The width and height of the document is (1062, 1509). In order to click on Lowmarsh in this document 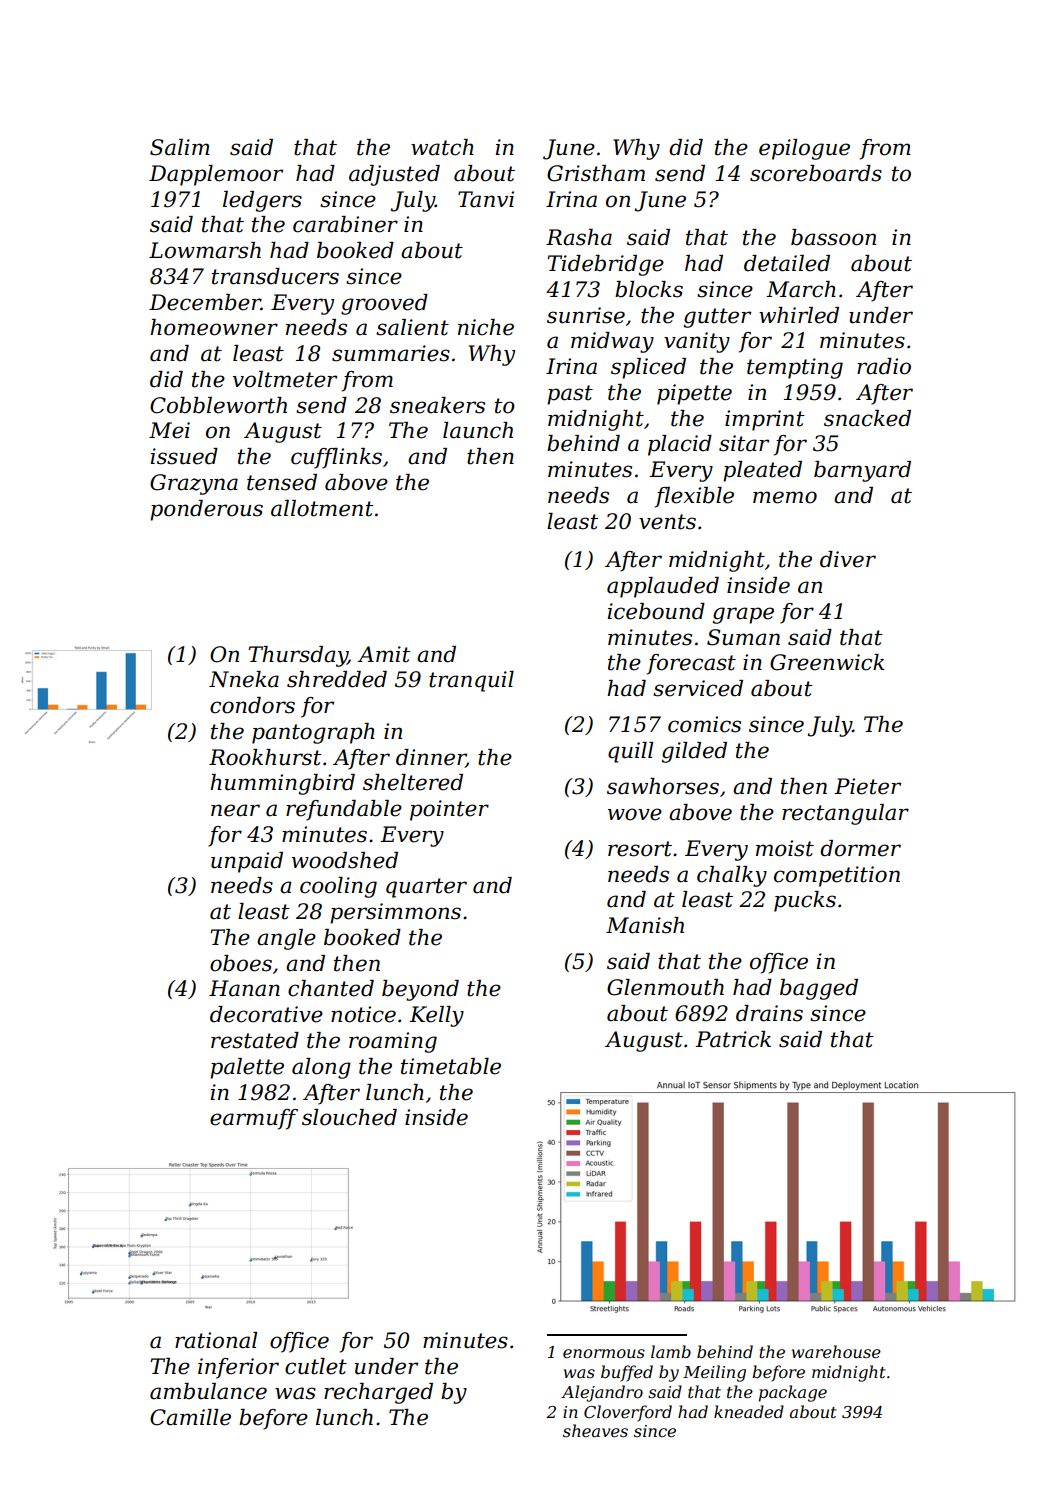, I will do `click(205, 250)`.
